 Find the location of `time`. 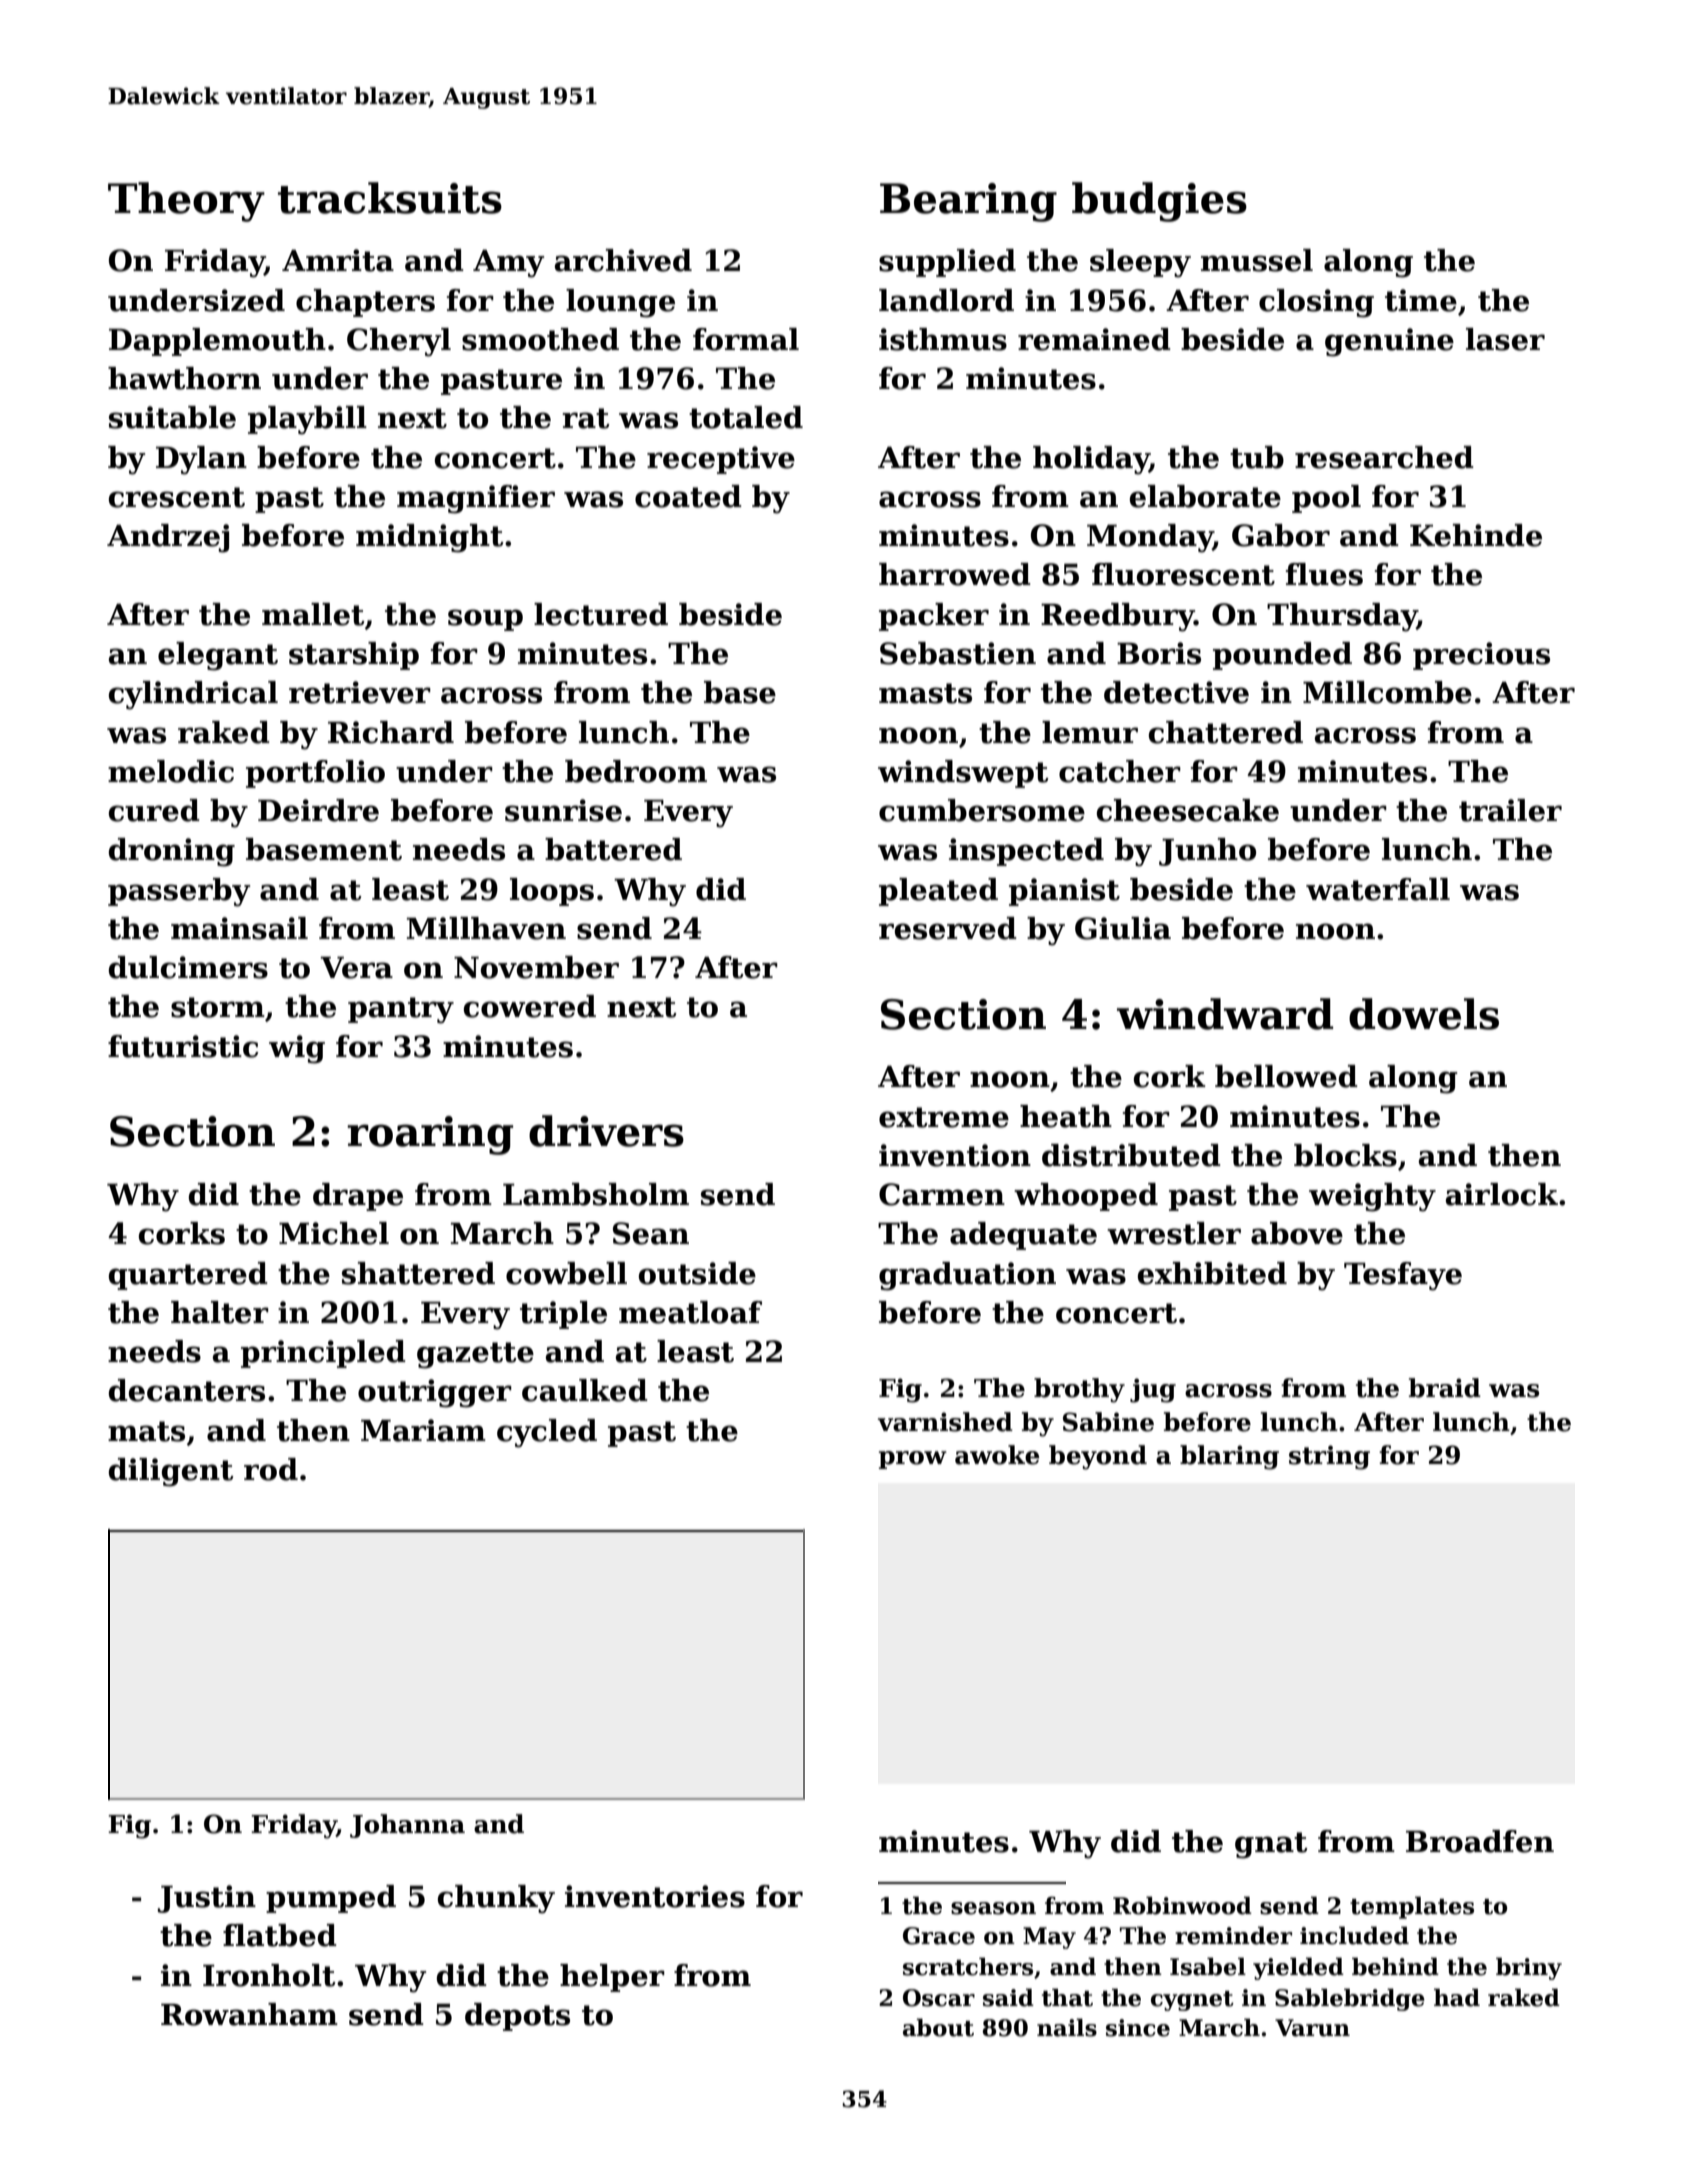

time is located at coordinates (1421, 300).
